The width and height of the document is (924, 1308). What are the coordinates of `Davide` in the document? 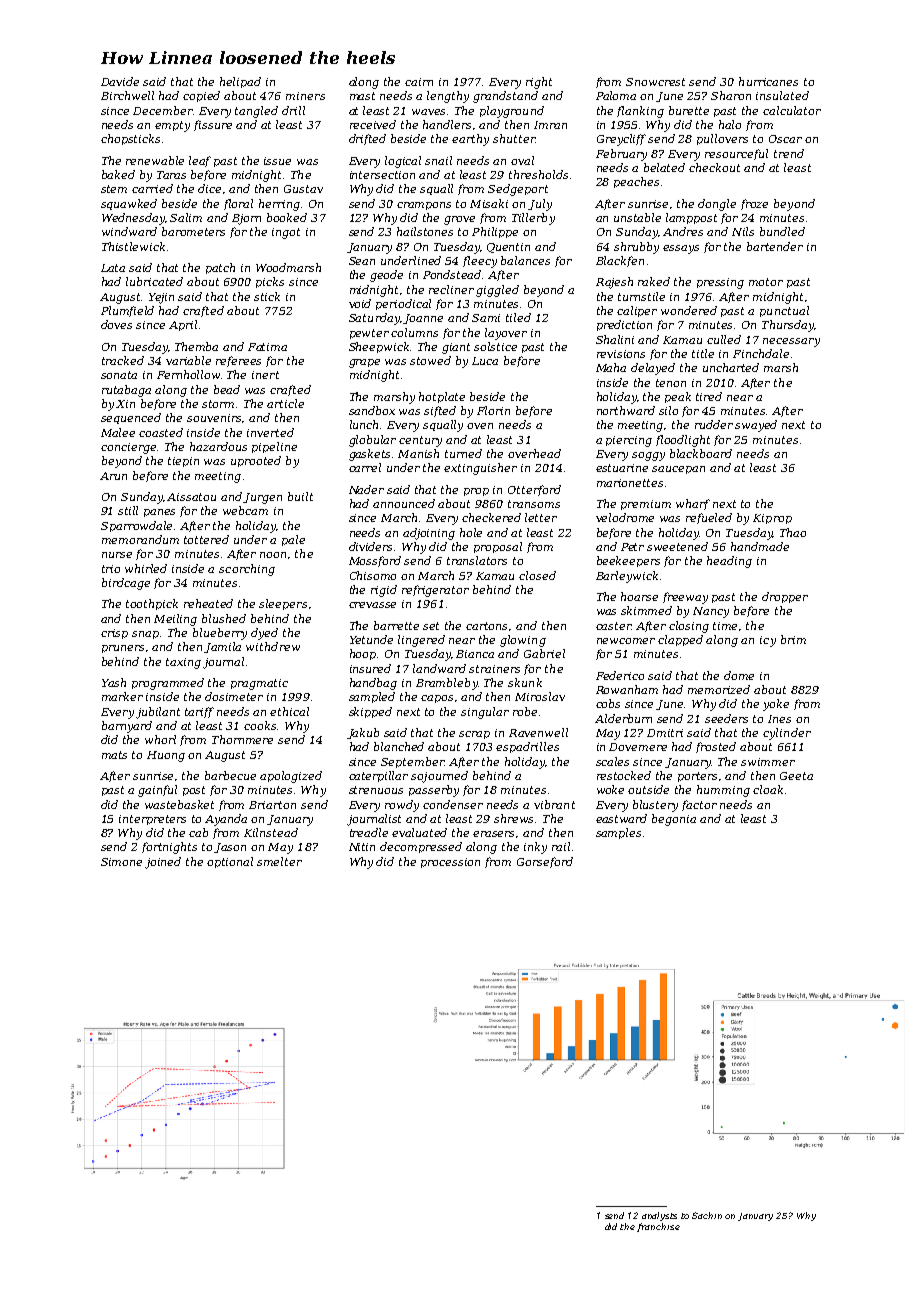 It's located at (120, 81).
